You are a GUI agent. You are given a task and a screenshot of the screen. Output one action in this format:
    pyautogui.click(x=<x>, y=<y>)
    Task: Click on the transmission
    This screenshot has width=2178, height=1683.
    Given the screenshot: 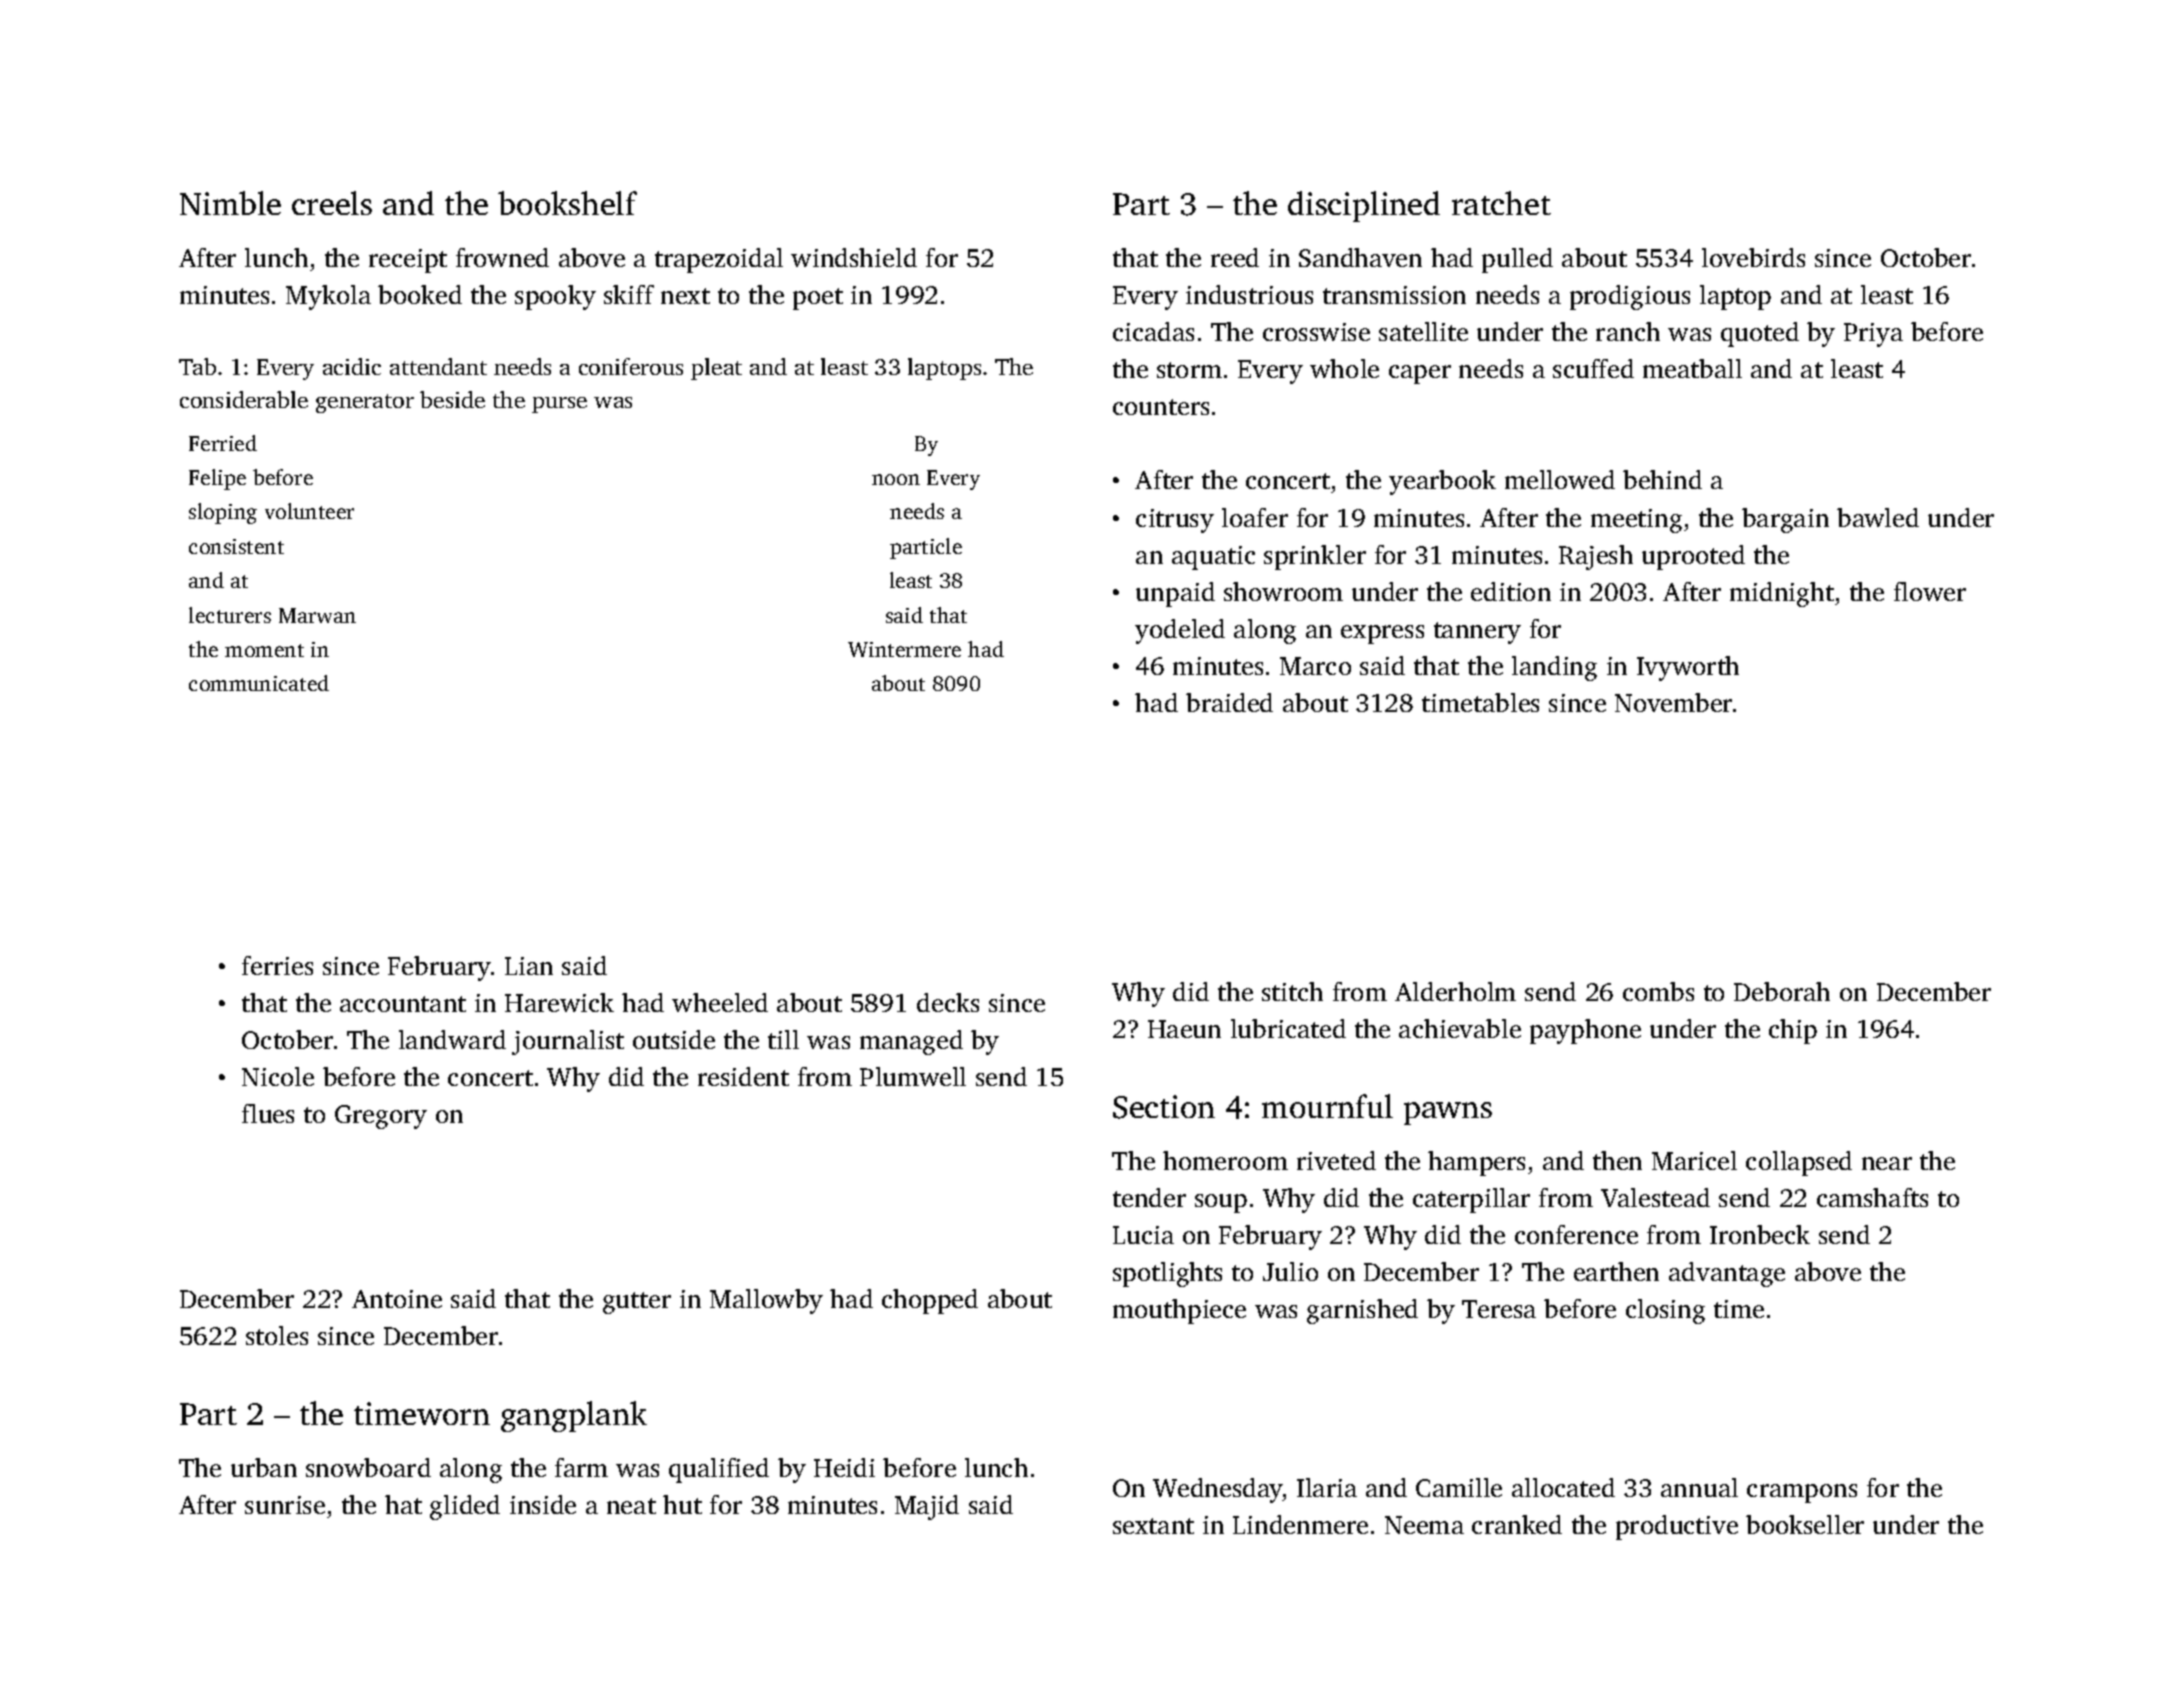 What is the action you would take?
    pyautogui.click(x=1394, y=295)
